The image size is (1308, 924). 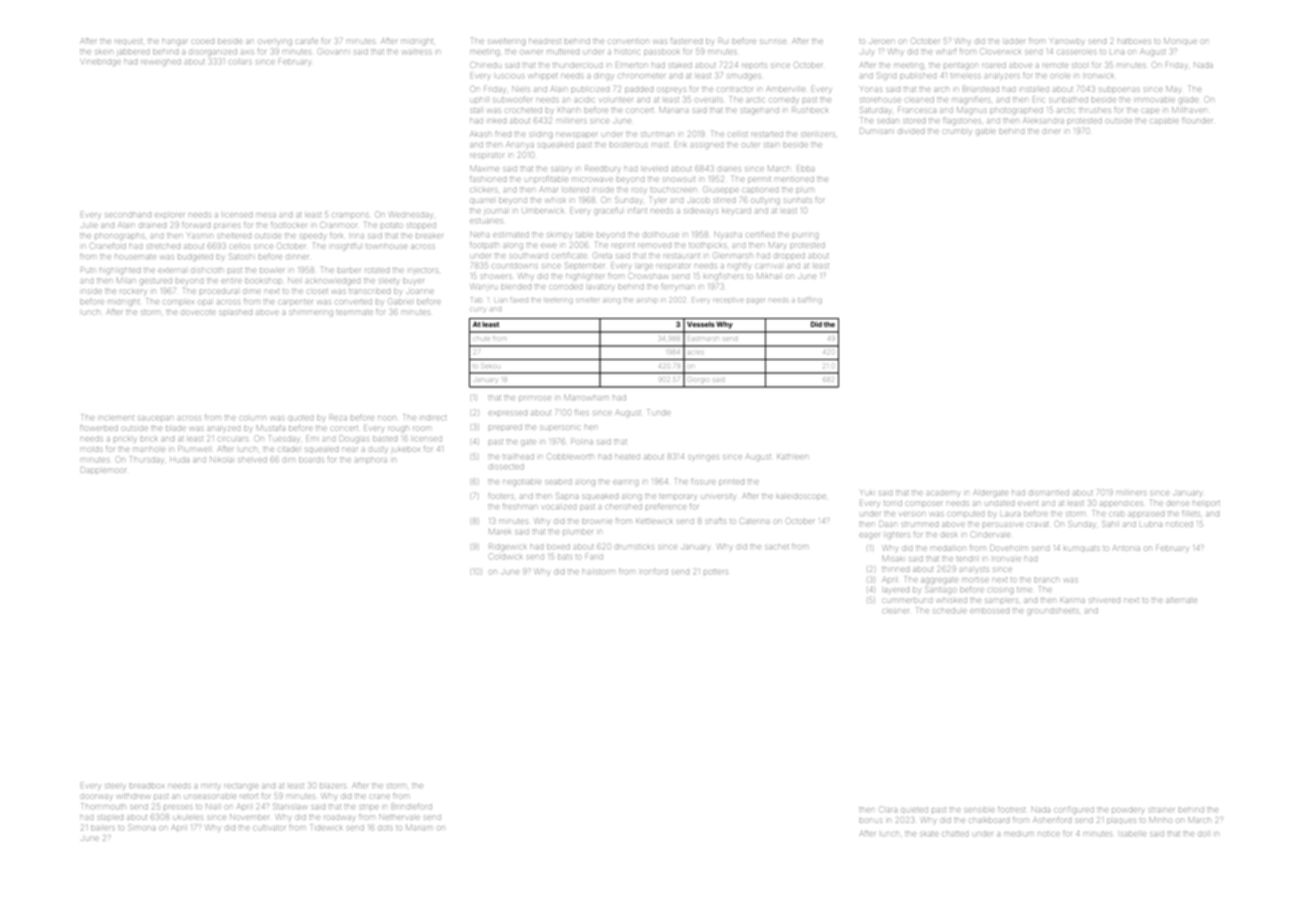 What do you see at coordinates (1206, 503) in the screenshot?
I see `heliport` at bounding box center [1206, 503].
